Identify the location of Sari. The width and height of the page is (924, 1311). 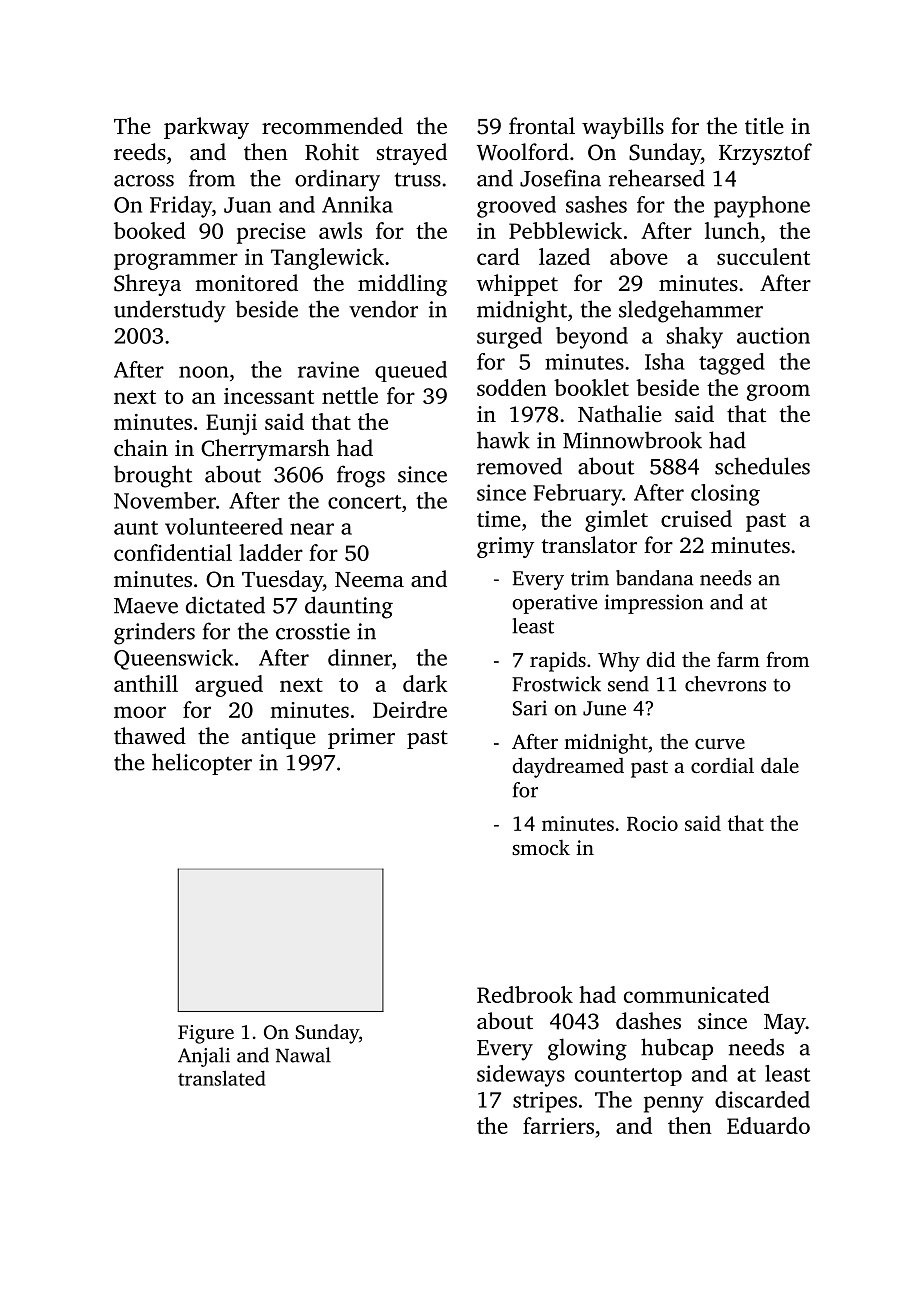
(530, 708).
